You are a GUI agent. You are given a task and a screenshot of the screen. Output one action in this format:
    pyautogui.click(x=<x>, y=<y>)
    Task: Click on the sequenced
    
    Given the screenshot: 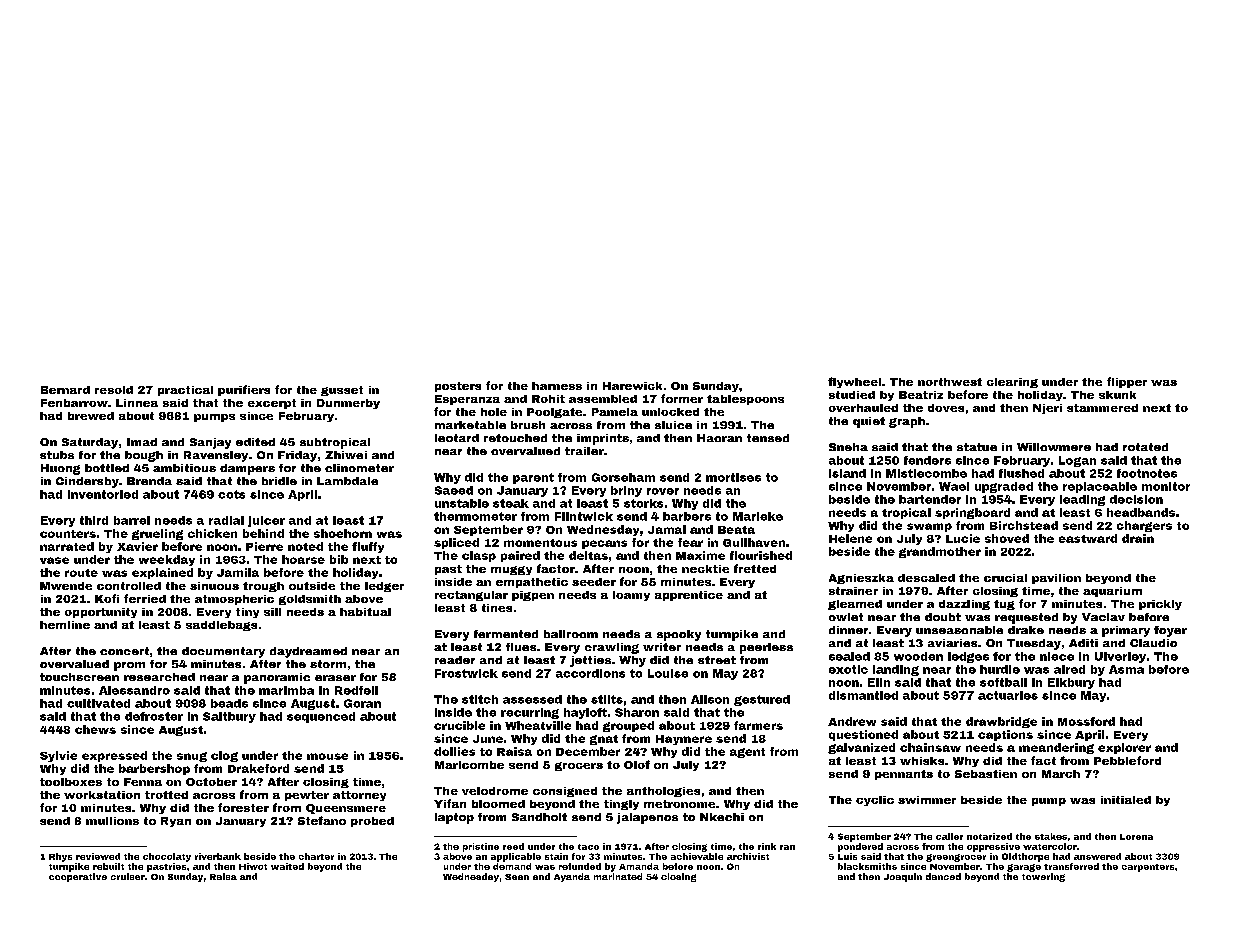 What is the action you would take?
    pyautogui.click(x=321, y=717)
